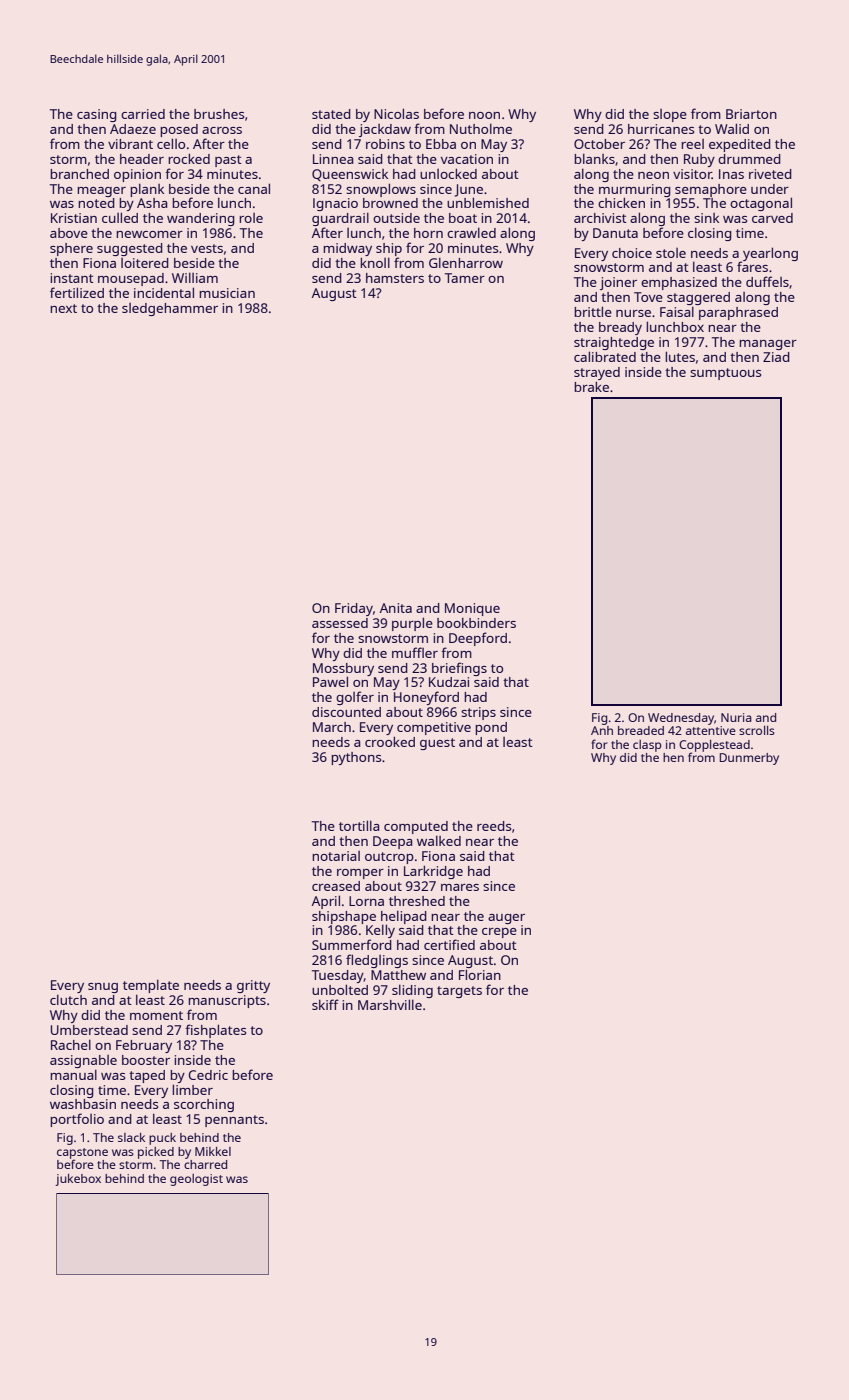  I want to click on March, so click(332, 727).
